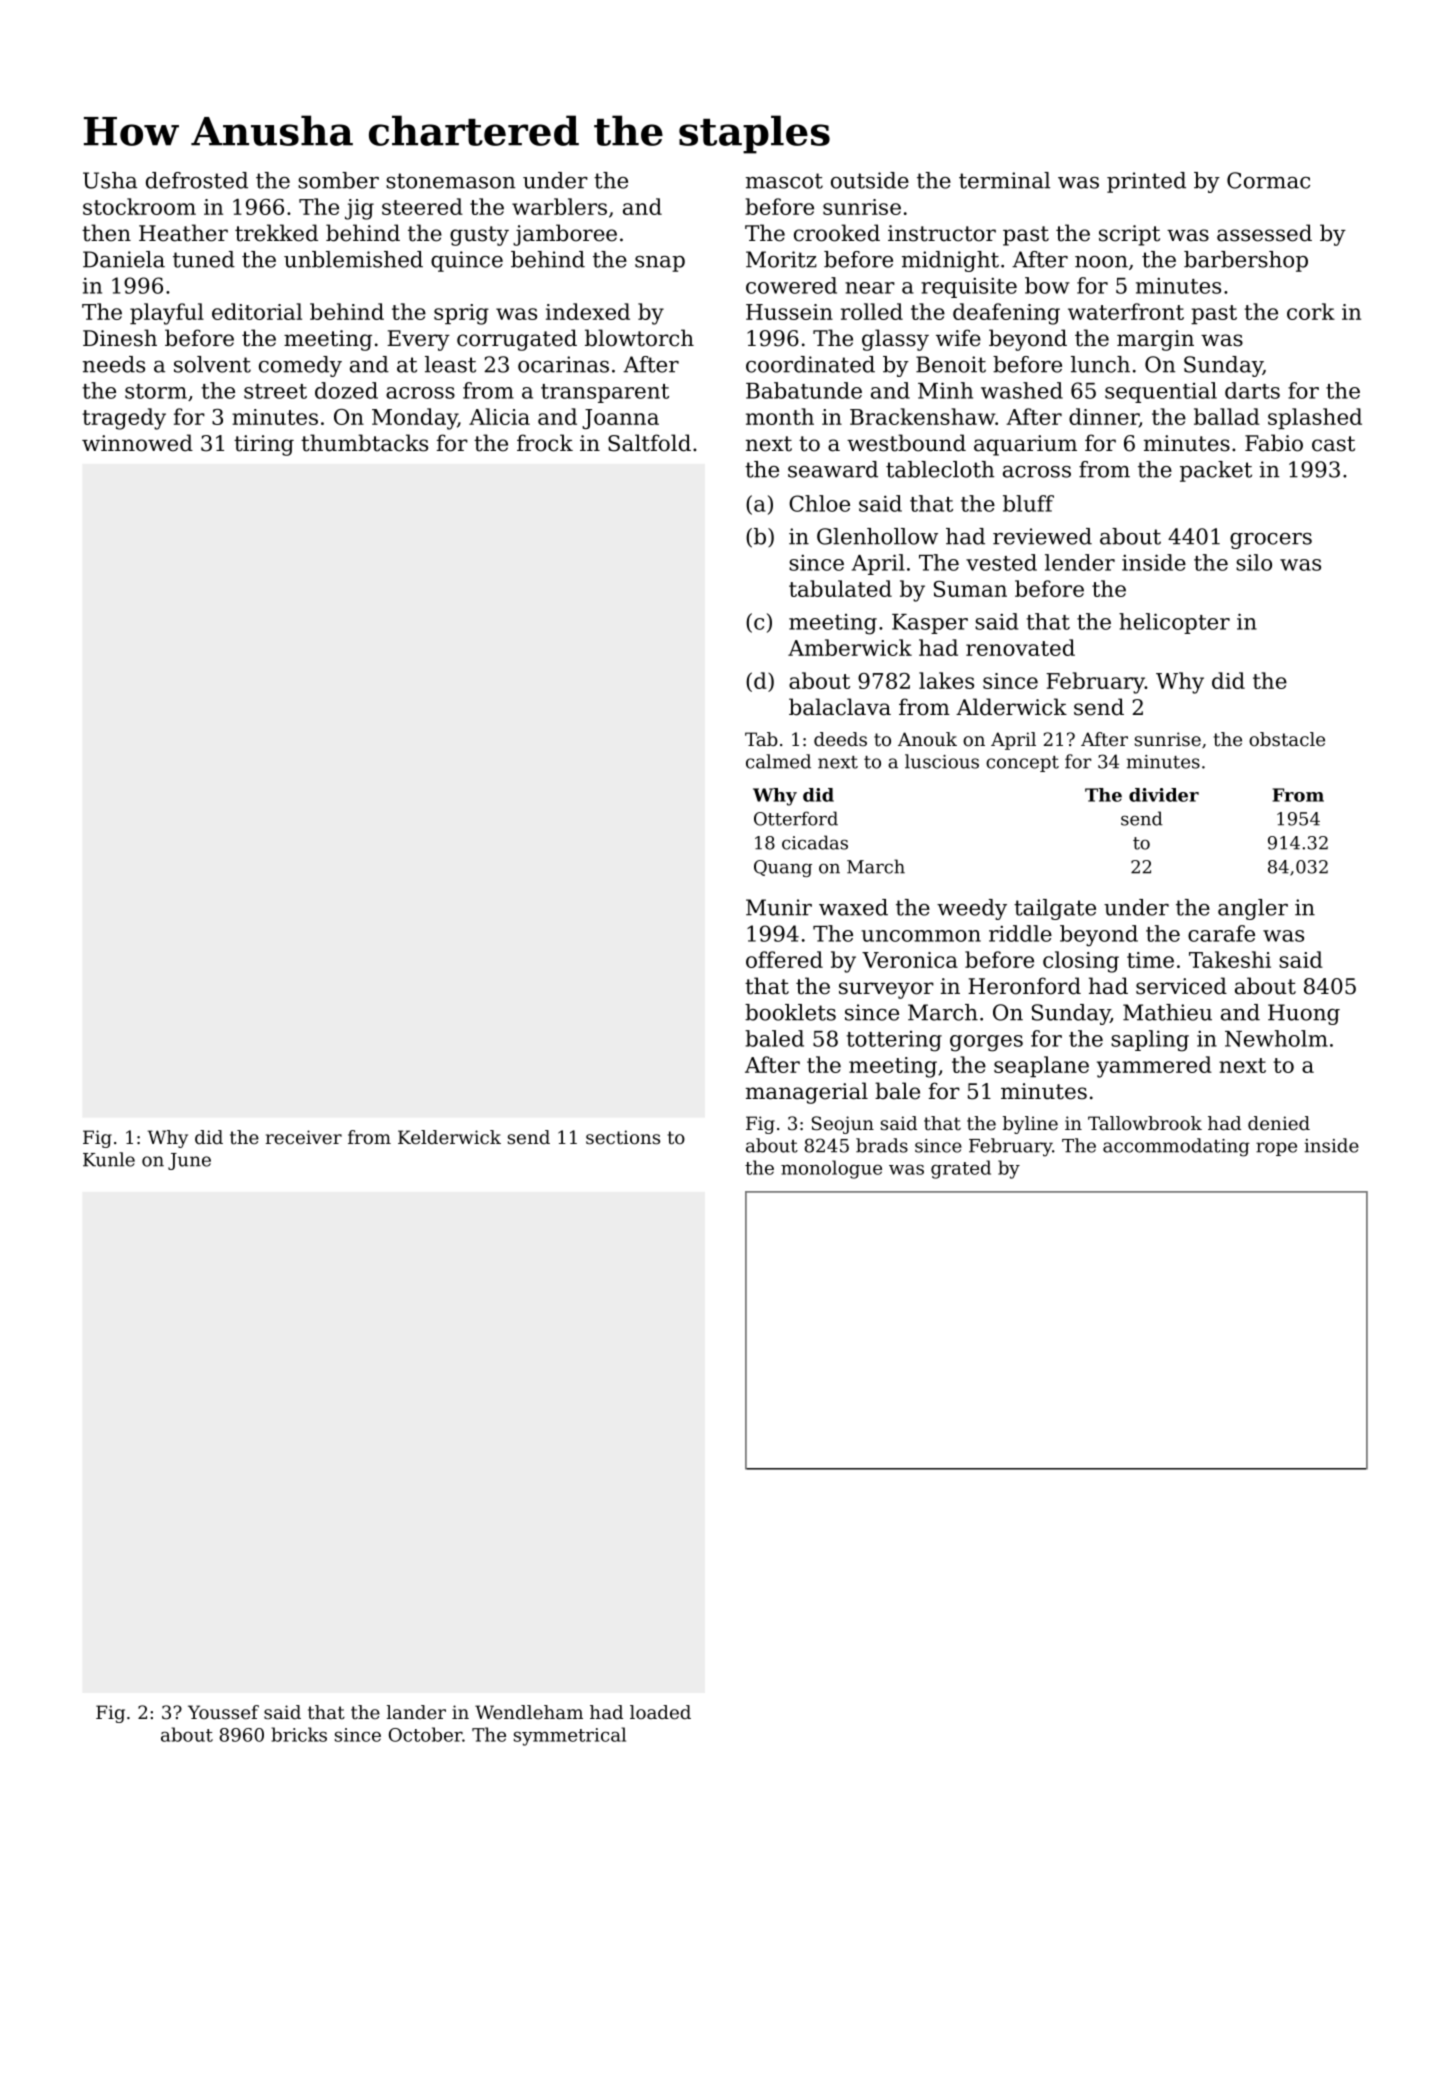 The image size is (1450, 2100). What do you see at coordinates (1276, 1149) in the document?
I see `rope` at bounding box center [1276, 1149].
